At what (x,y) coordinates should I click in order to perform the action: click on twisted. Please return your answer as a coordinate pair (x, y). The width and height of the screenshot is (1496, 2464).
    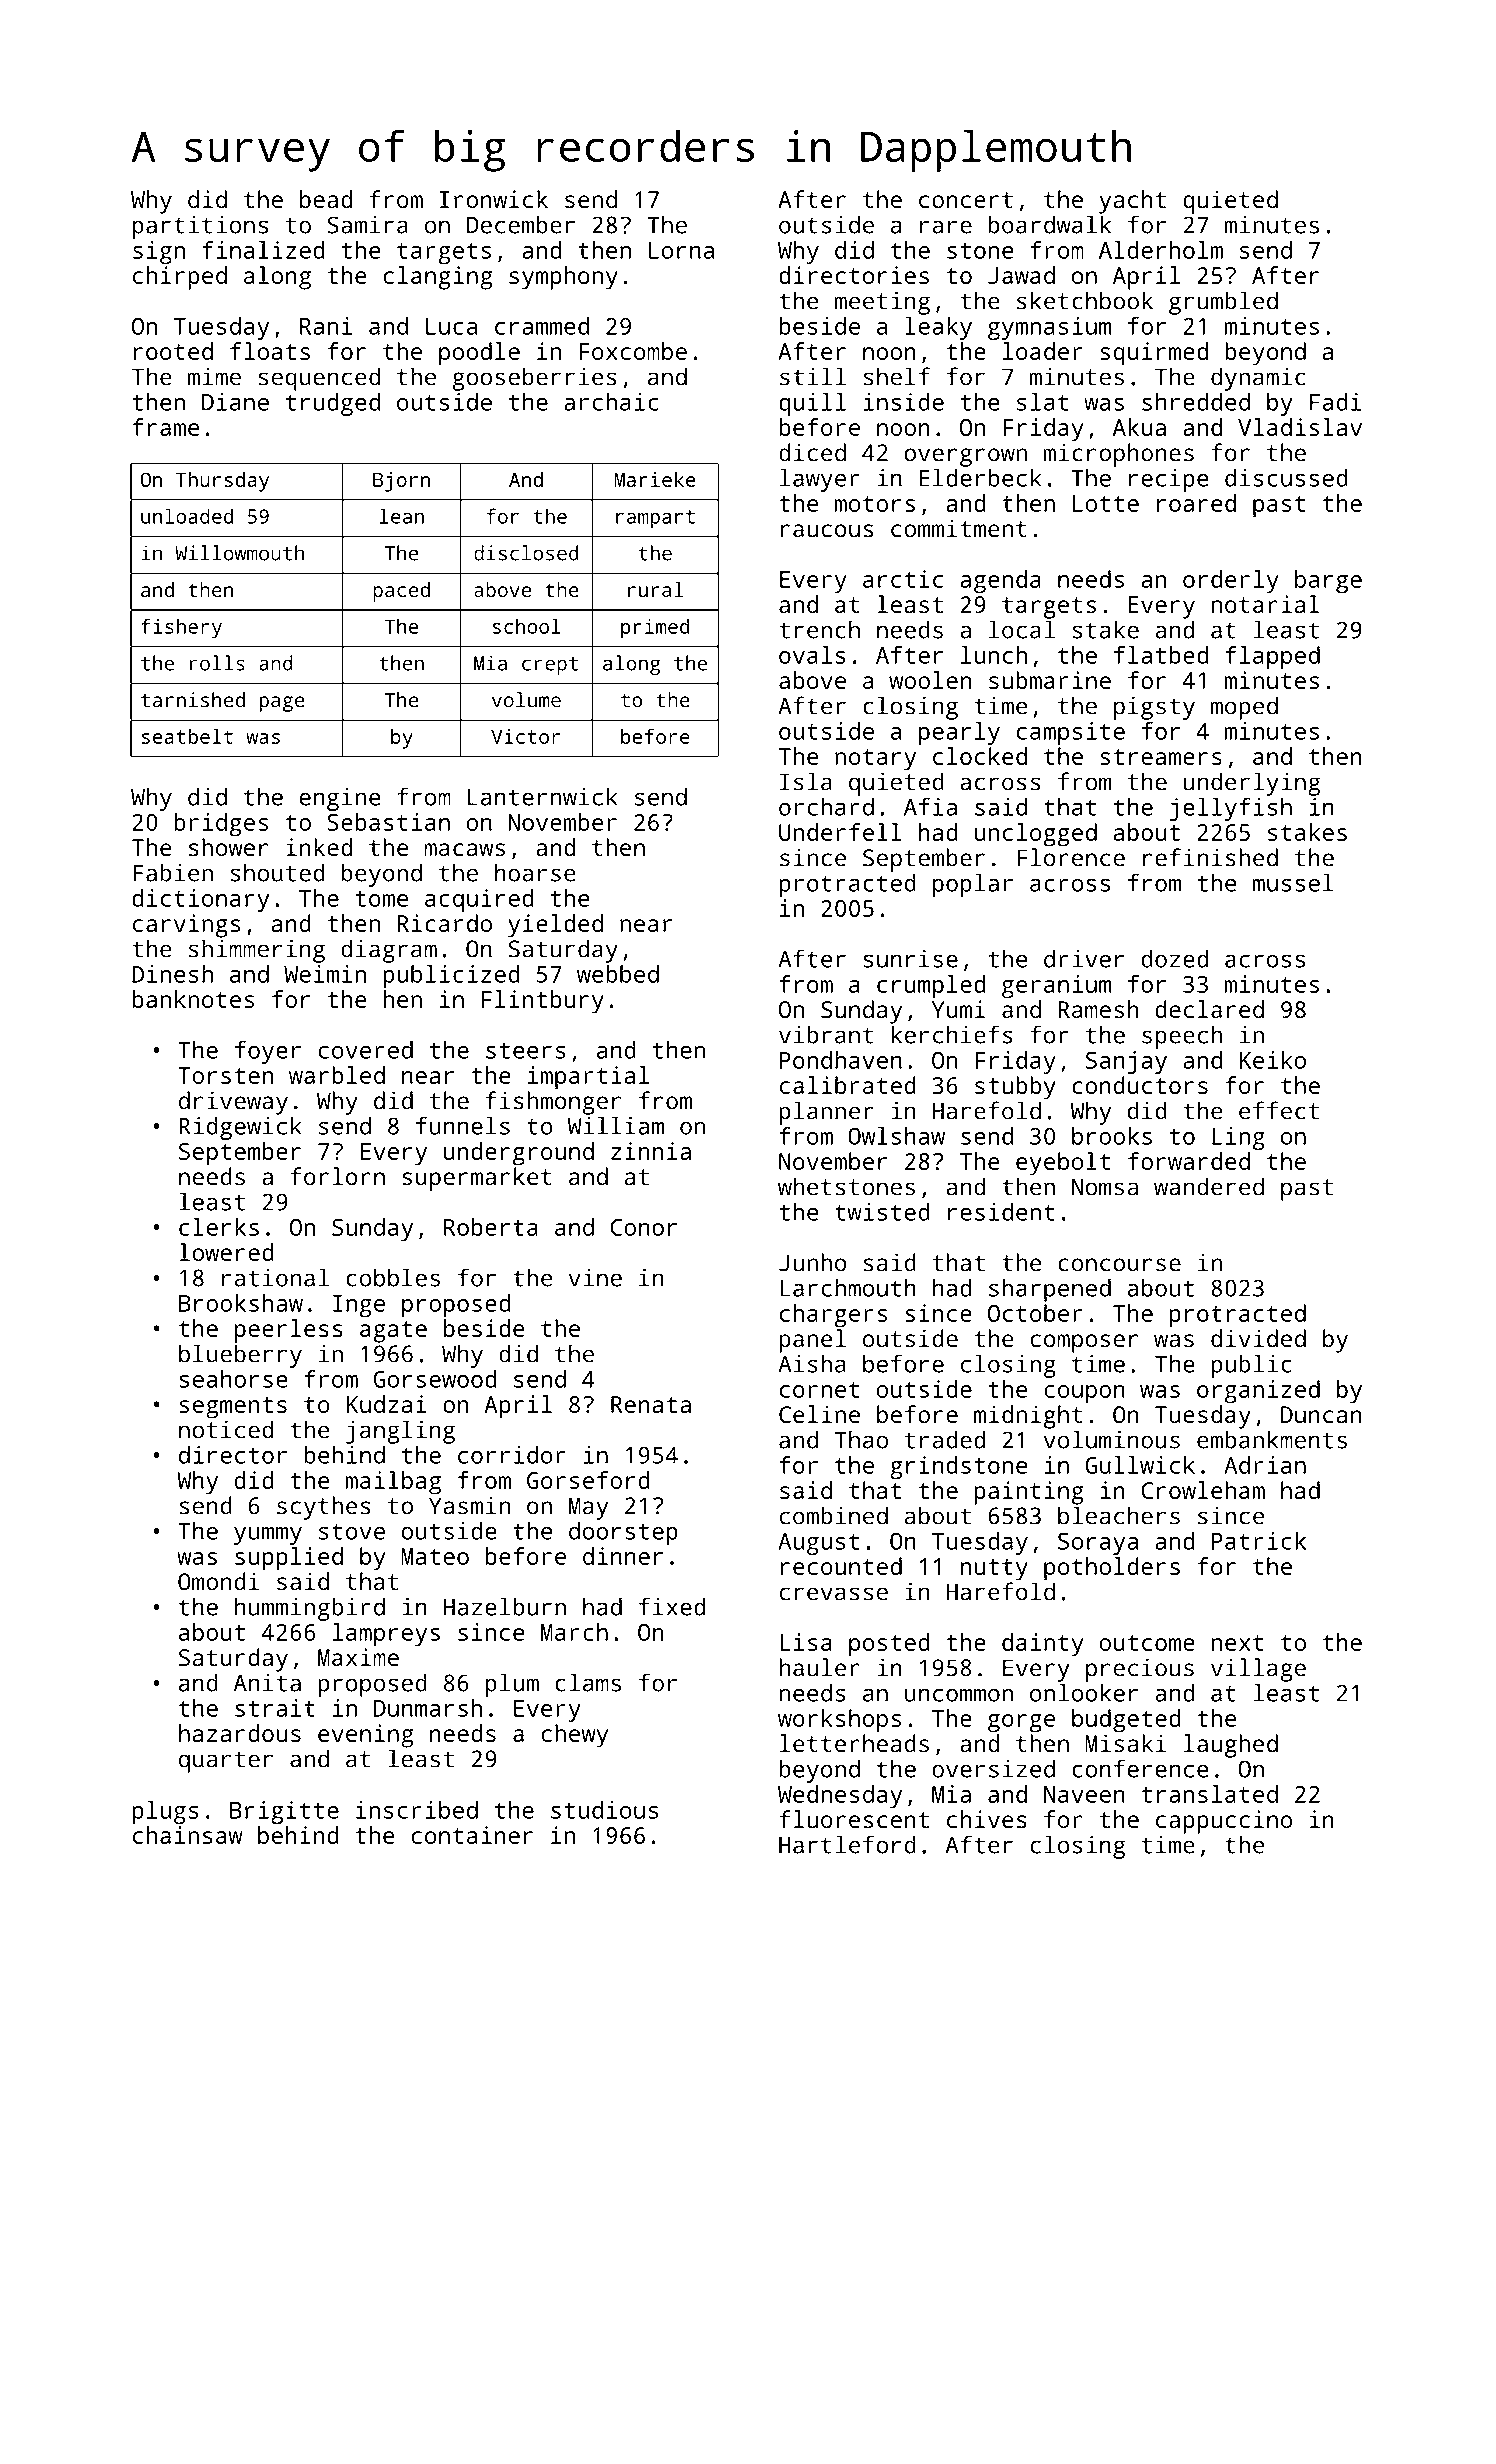
    Looking at the image, I should click on (882, 1212).
